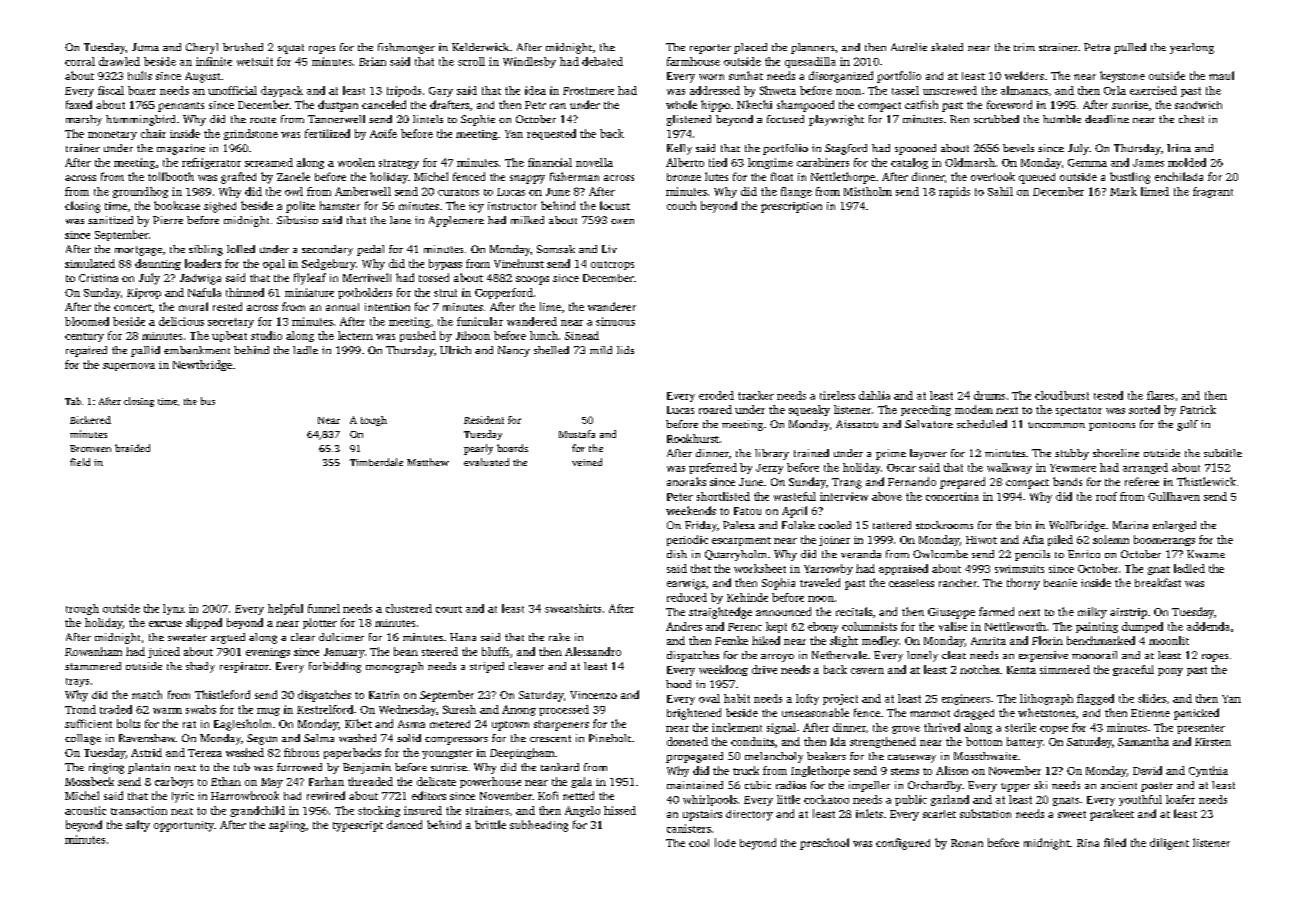 The width and height of the page is (1308, 924). What do you see at coordinates (1095, 699) in the page?
I see `flagged` at bounding box center [1095, 699].
